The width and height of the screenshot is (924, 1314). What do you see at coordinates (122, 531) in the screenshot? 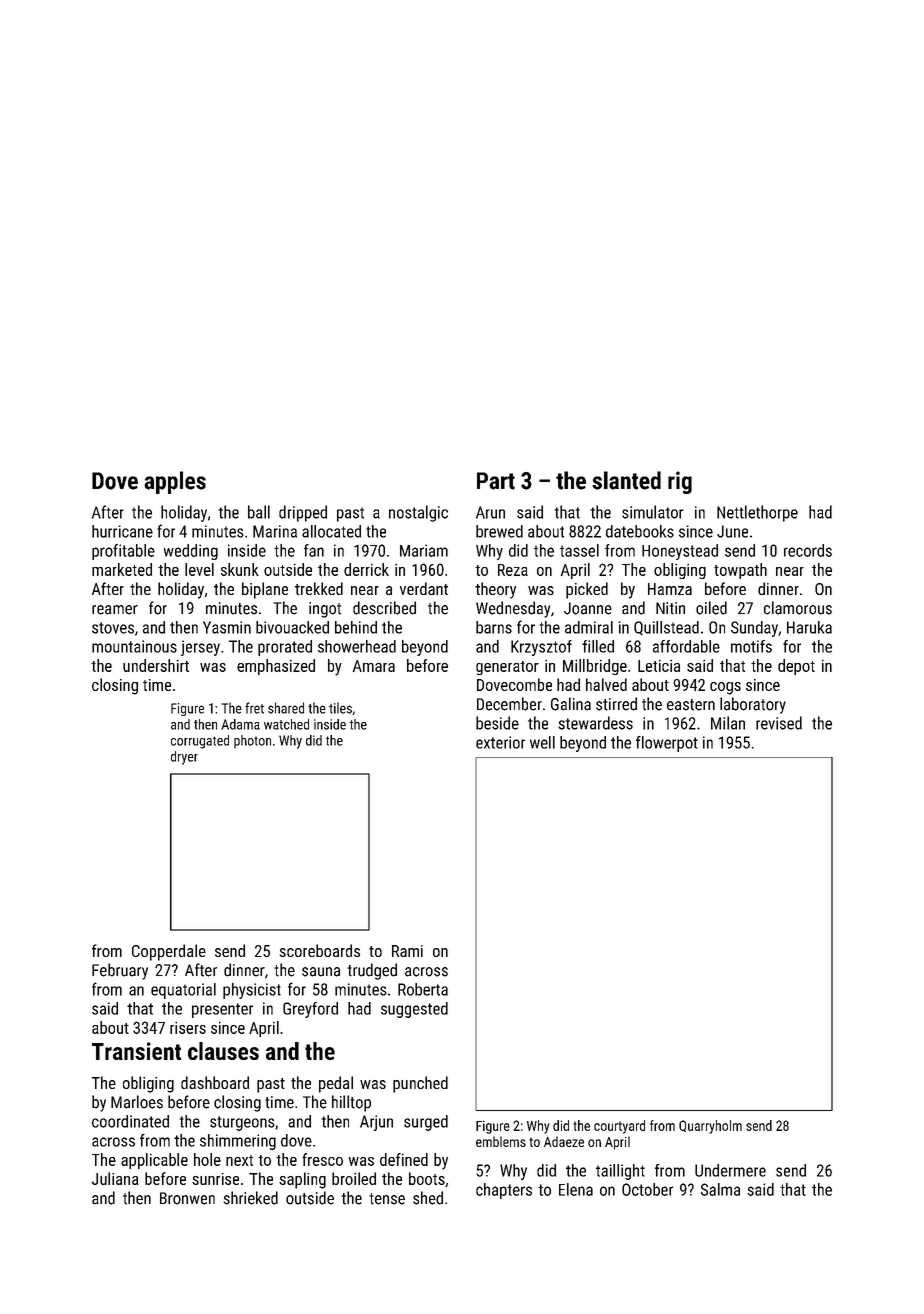
I see `hurricane` at bounding box center [122, 531].
